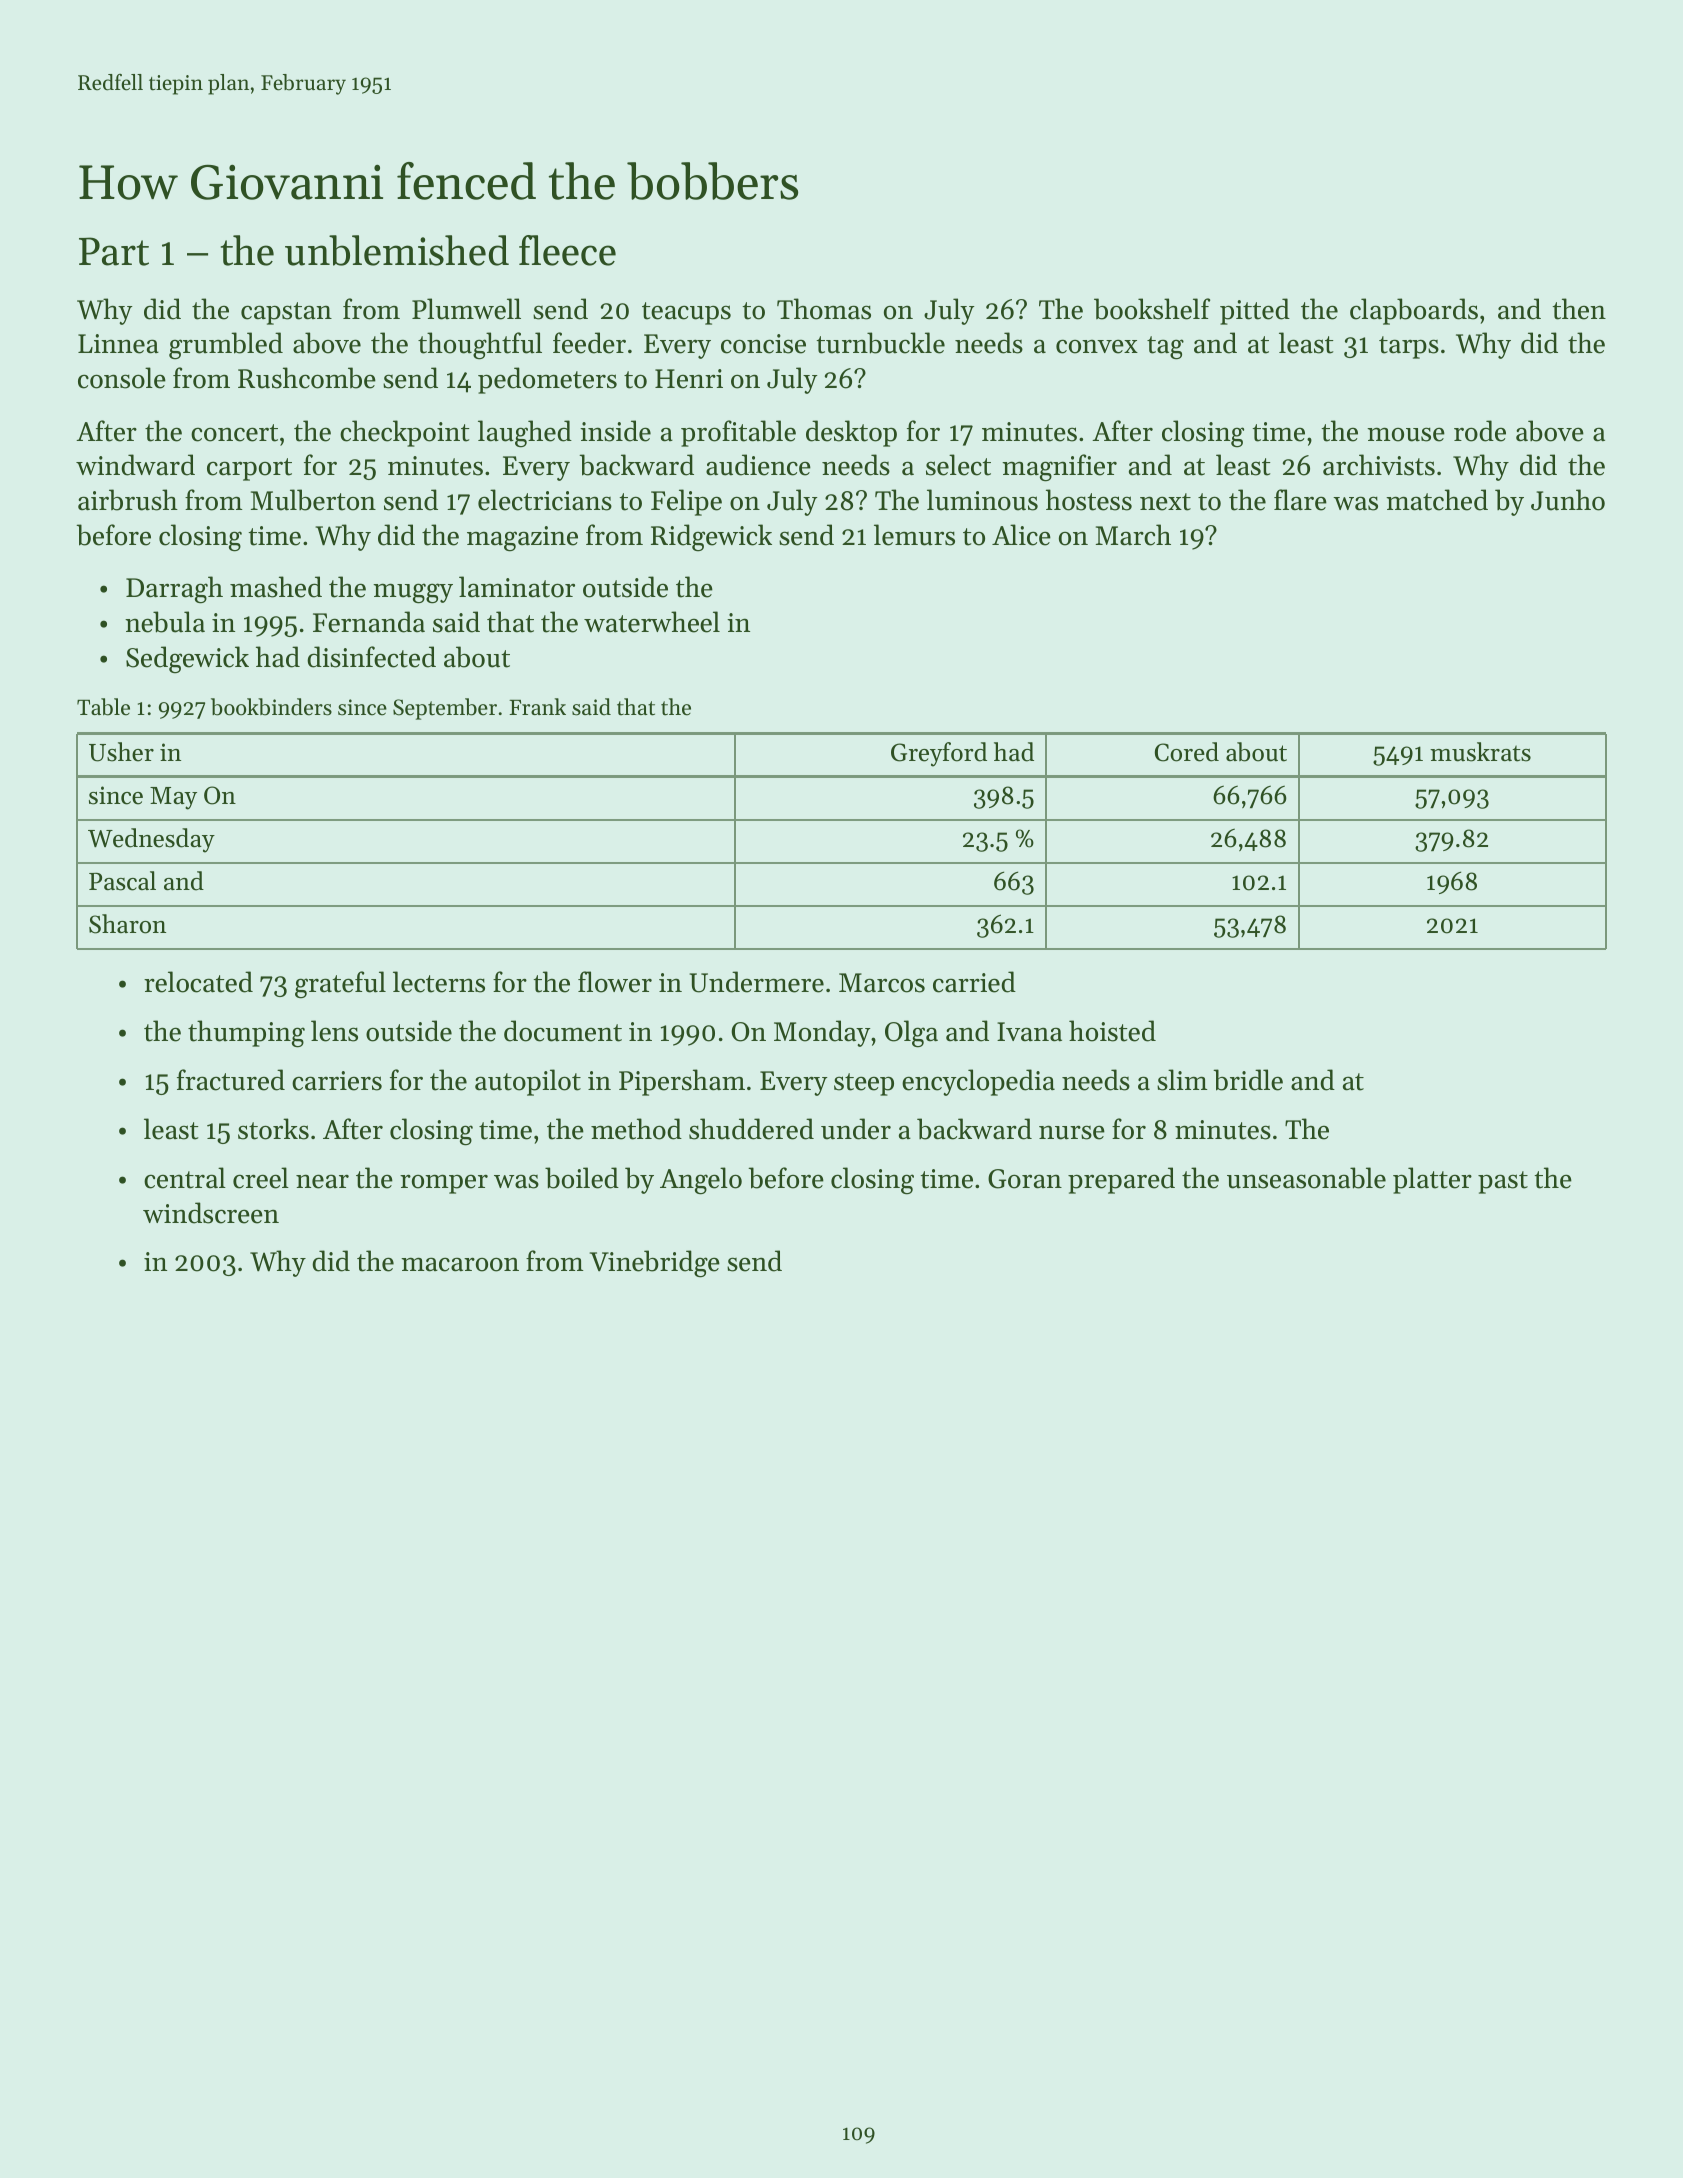 Image resolution: width=1683 pixels, height=2178 pixels. Describe the element at coordinates (1097, 346) in the screenshot. I see `convex` at that location.
